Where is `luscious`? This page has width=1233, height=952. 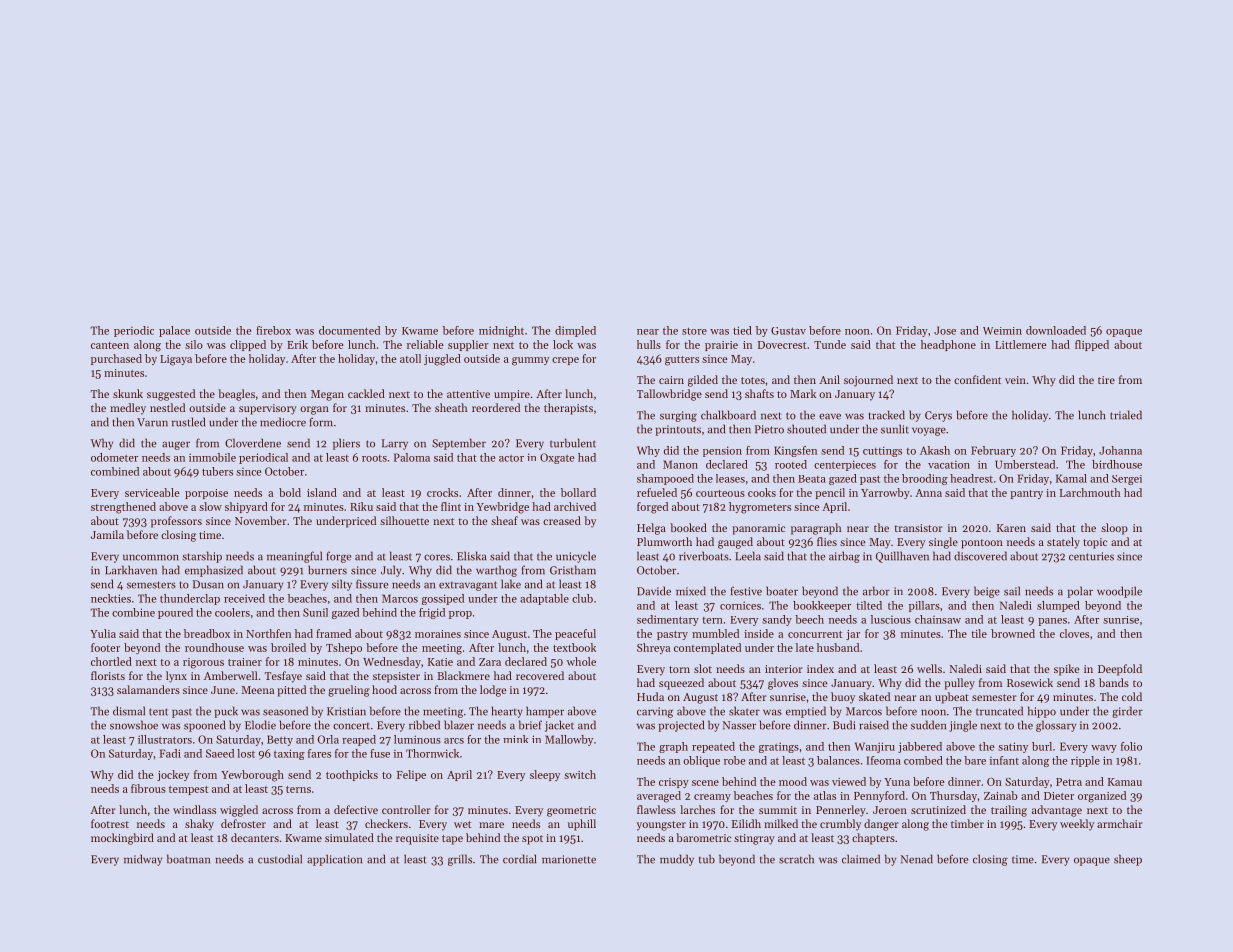 luscious is located at coordinates (891, 619).
